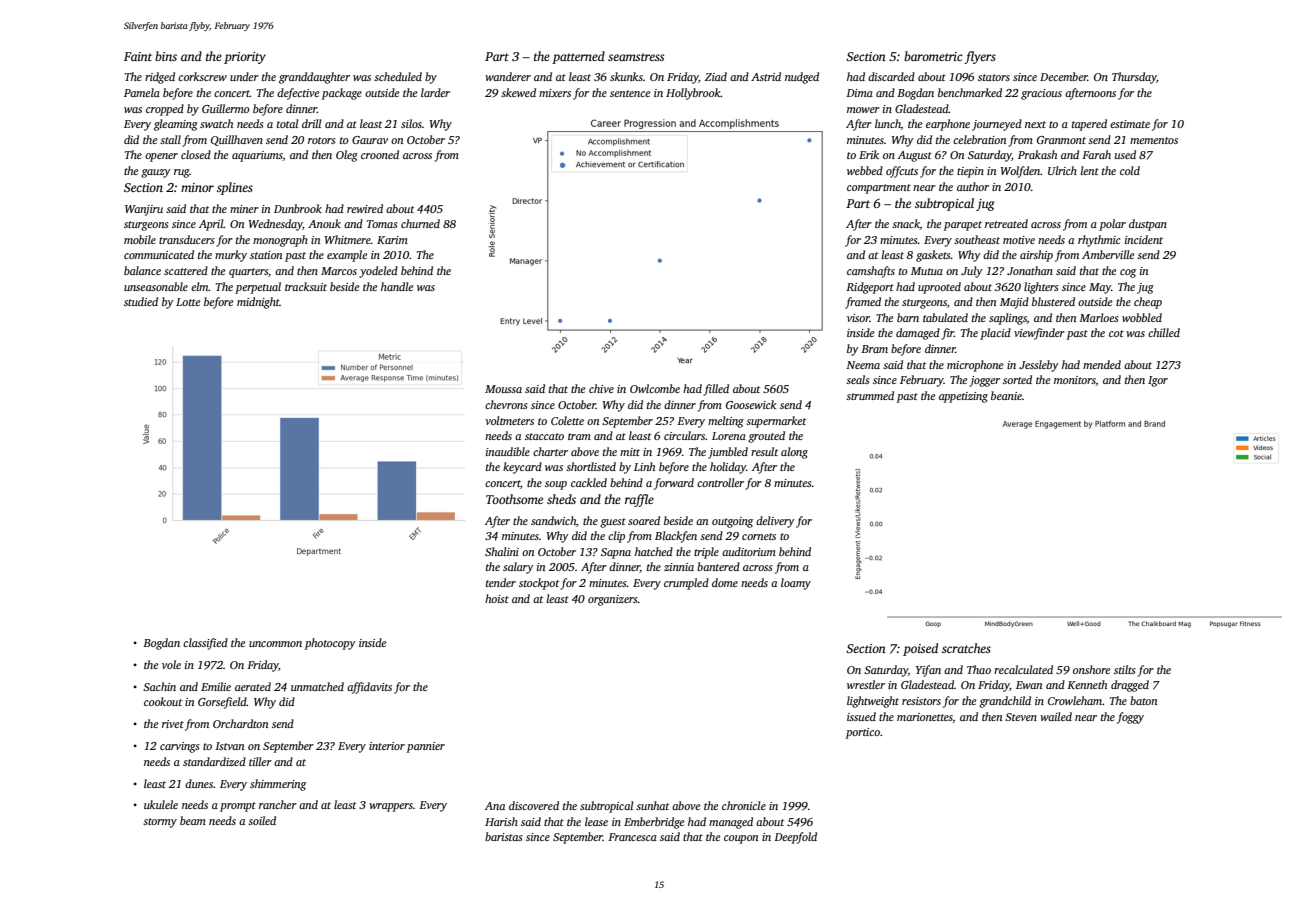 This screenshot has height=924, width=1308. Describe the element at coordinates (725, 582) in the screenshot. I see `dome` at that location.
